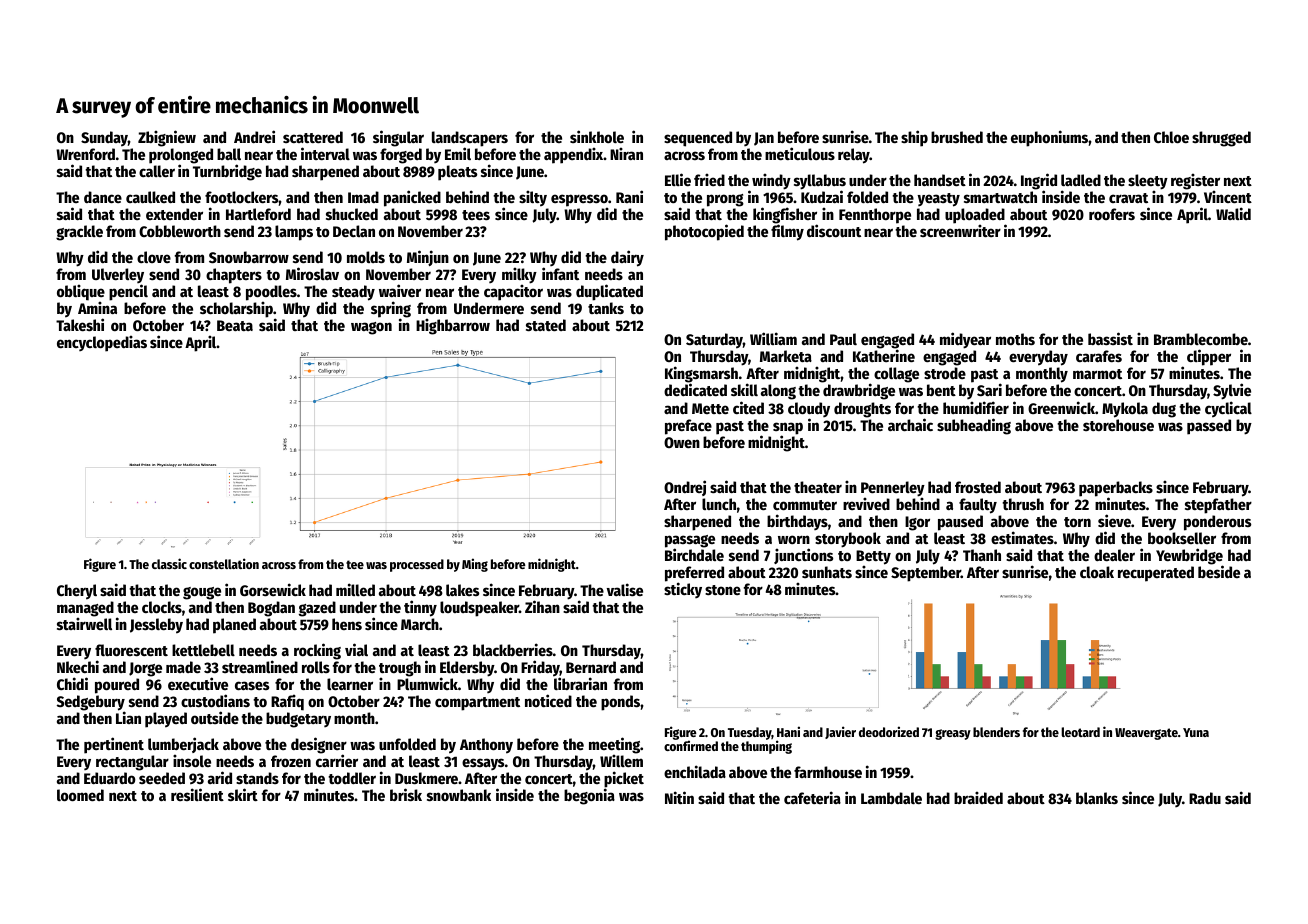 This screenshot has height=924, width=1308. What do you see at coordinates (1146, 734) in the screenshot?
I see `Weavergate` at bounding box center [1146, 734].
